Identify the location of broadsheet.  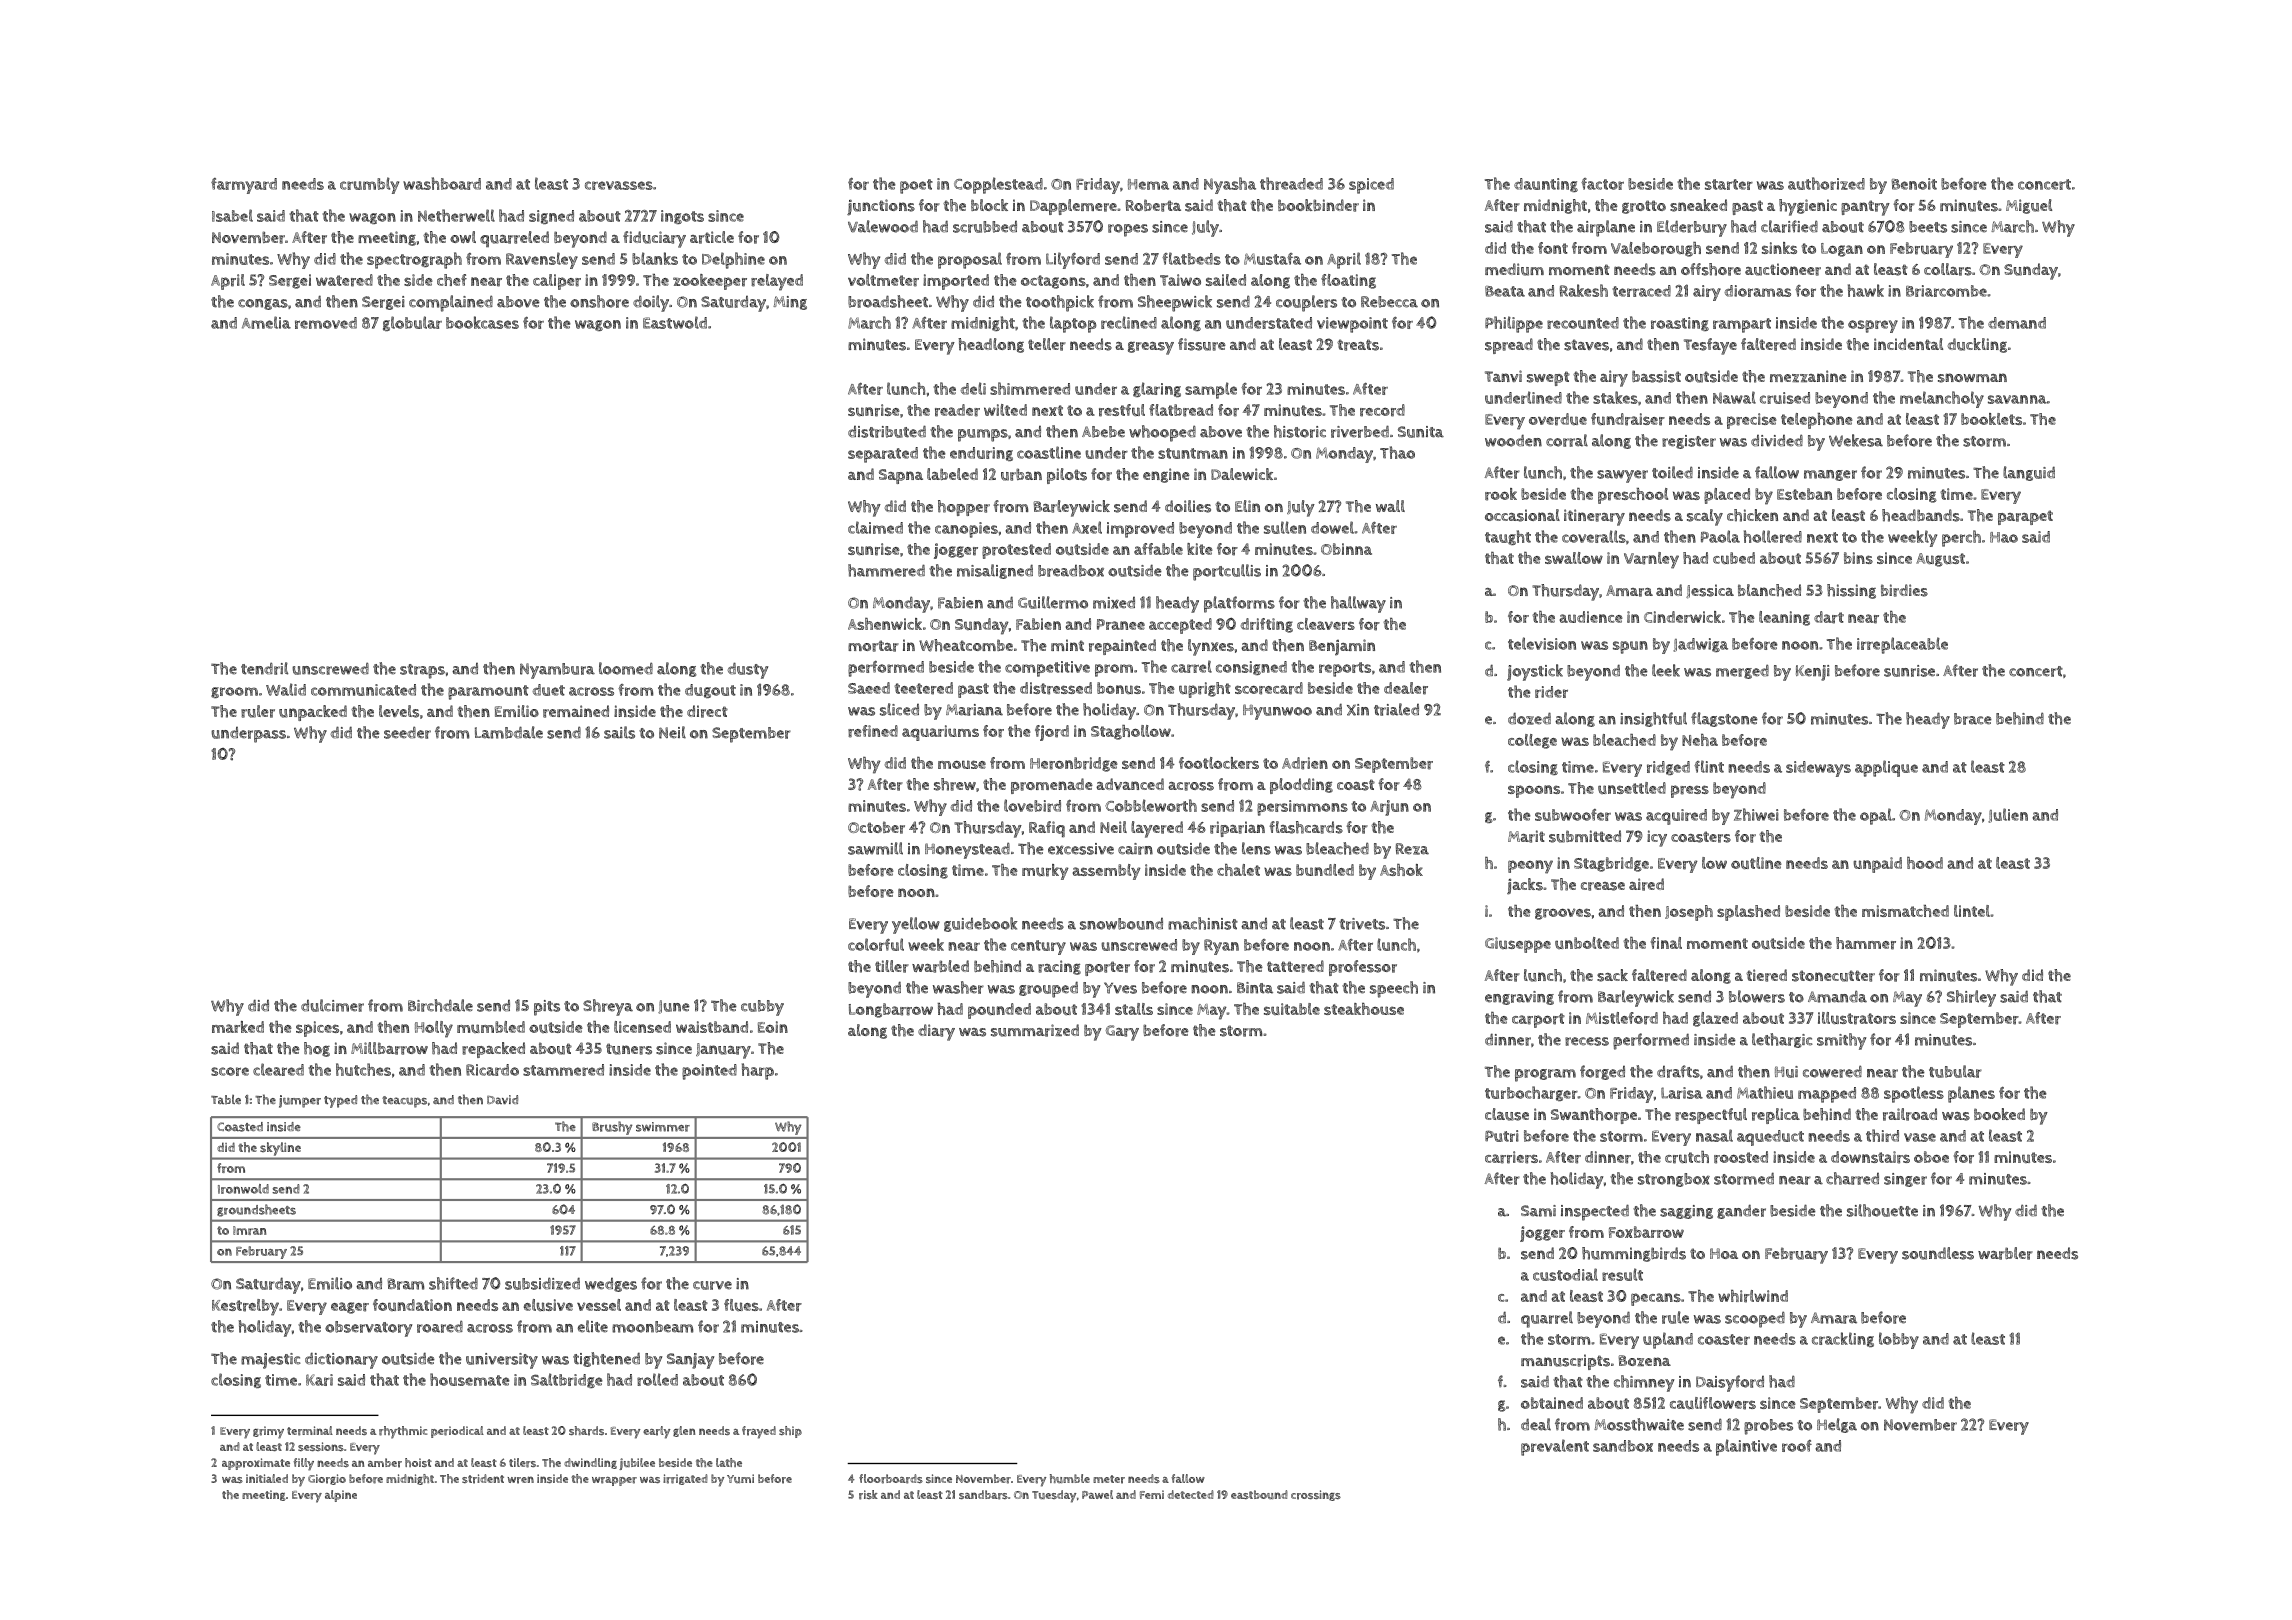
(888, 301).
